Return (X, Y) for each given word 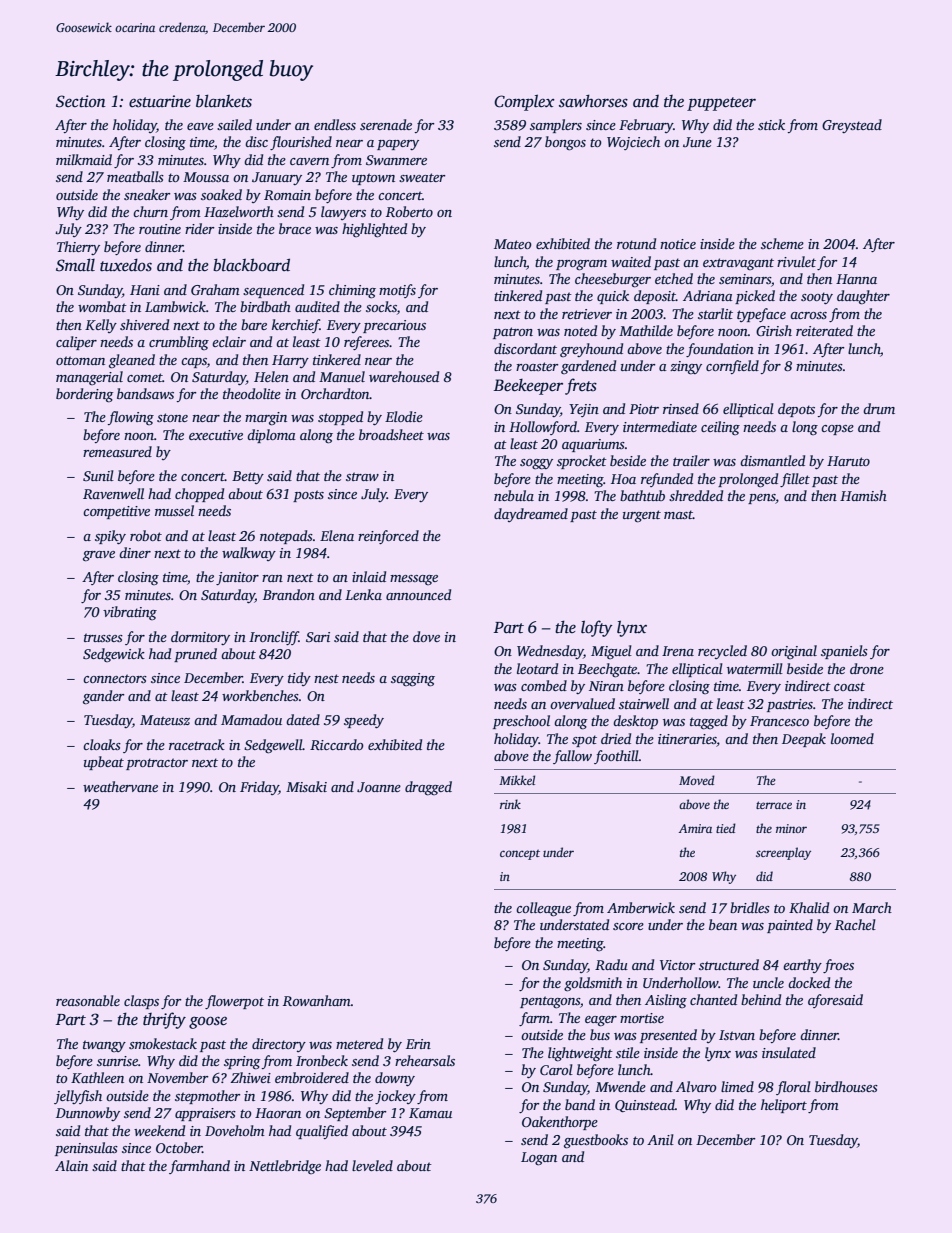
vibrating (130, 613)
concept (520, 854)
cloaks (102, 744)
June (697, 142)
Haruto (848, 461)
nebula (514, 495)
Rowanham (317, 1000)
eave (200, 126)
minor (791, 828)
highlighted (374, 230)
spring (242, 1063)
